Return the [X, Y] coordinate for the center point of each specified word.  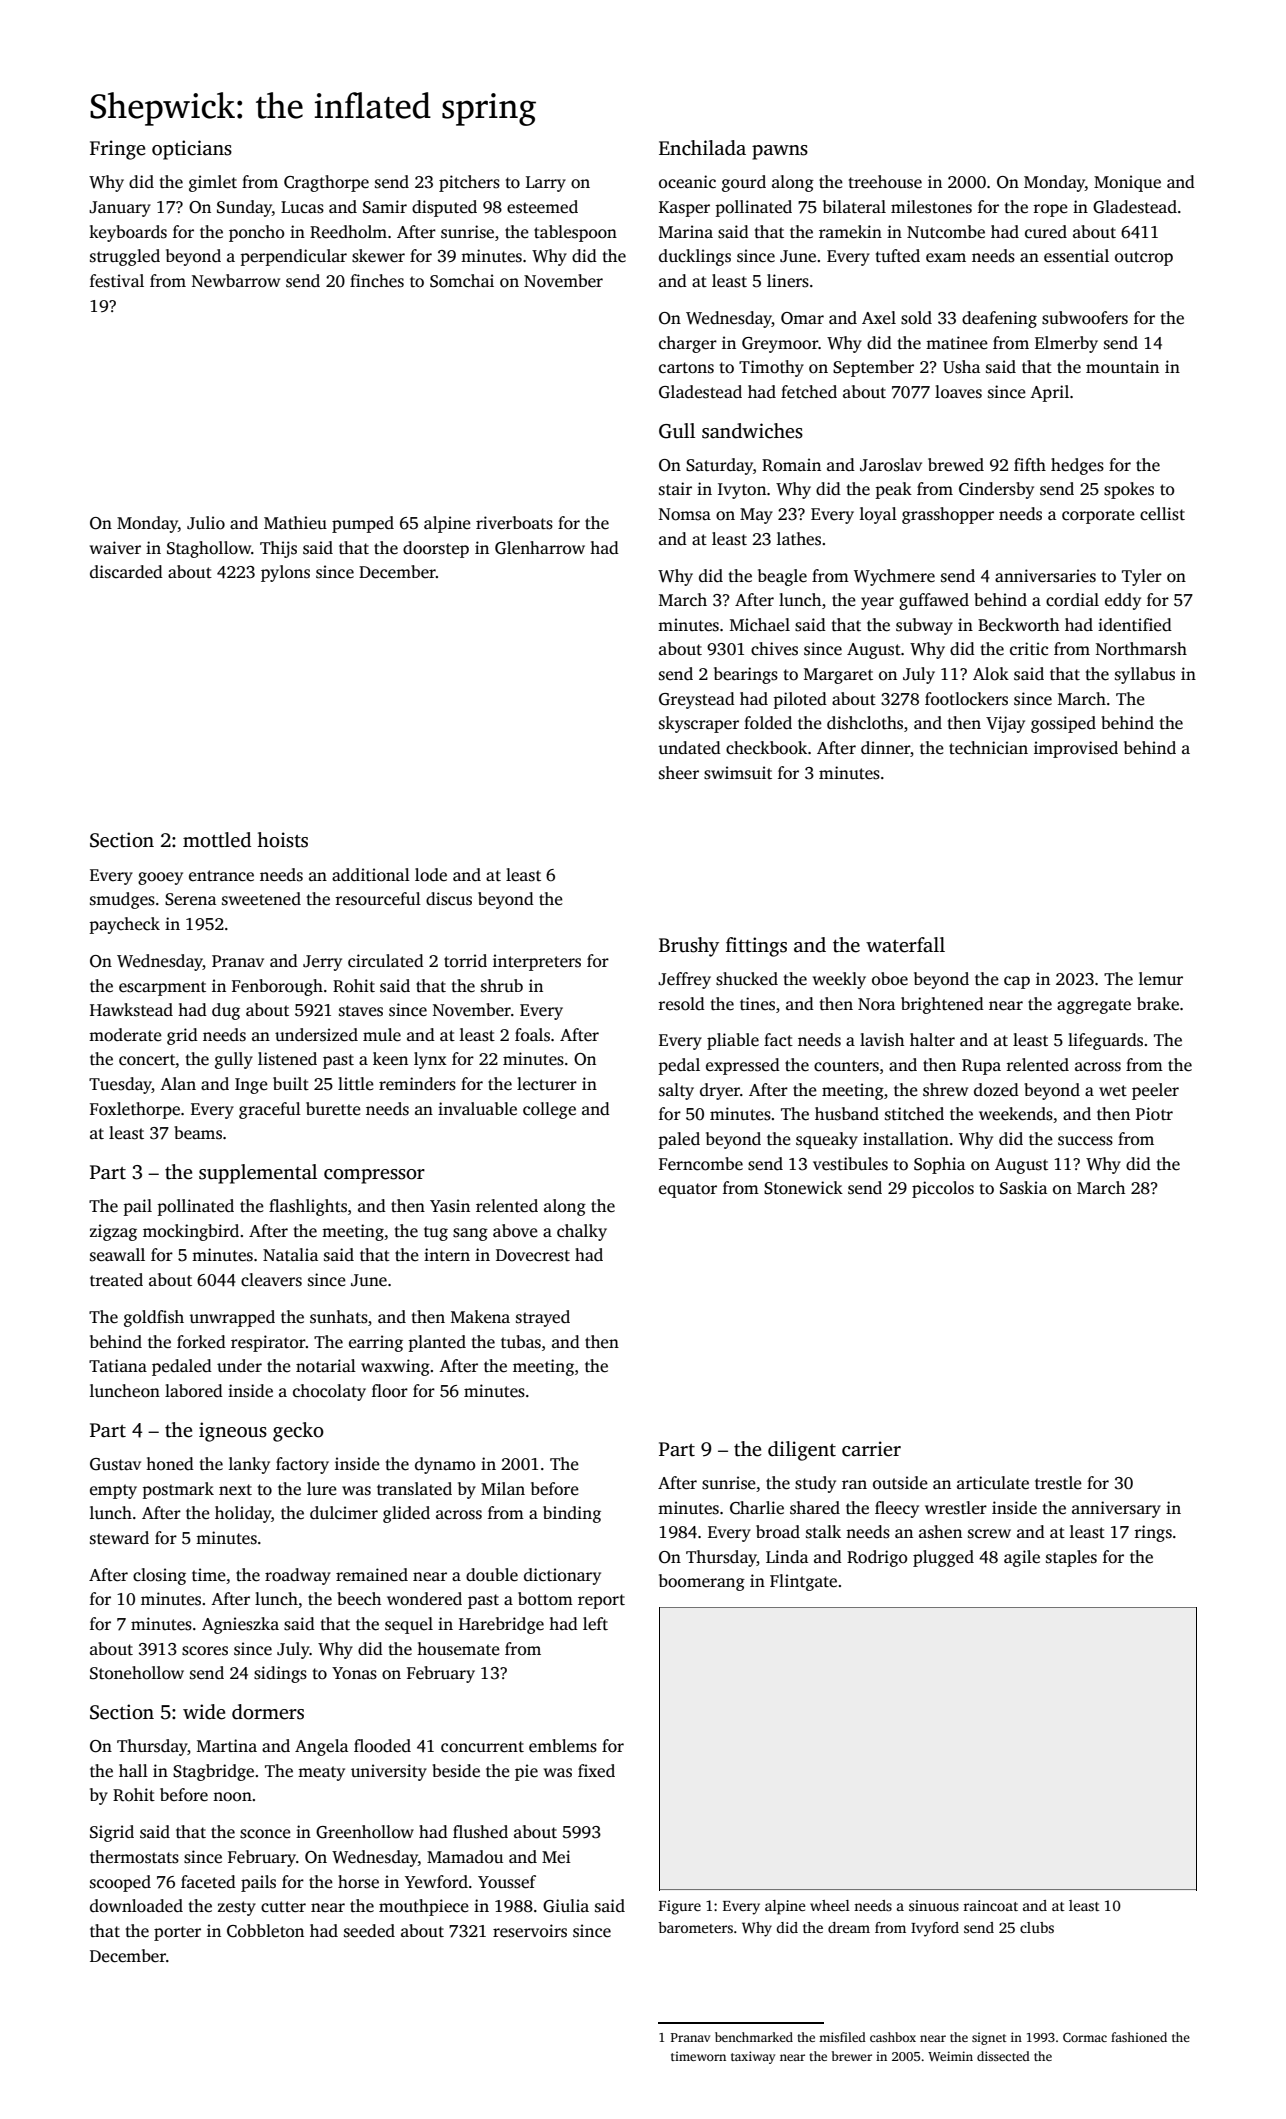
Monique [1127, 183]
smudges [122, 900]
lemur [1161, 978]
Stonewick [803, 1188]
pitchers [469, 183]
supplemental [258, 1174]
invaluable [477, 1109]
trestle [1058, 1483]
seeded [369, 1931]
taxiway [753, 2057]
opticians [192, 150]
